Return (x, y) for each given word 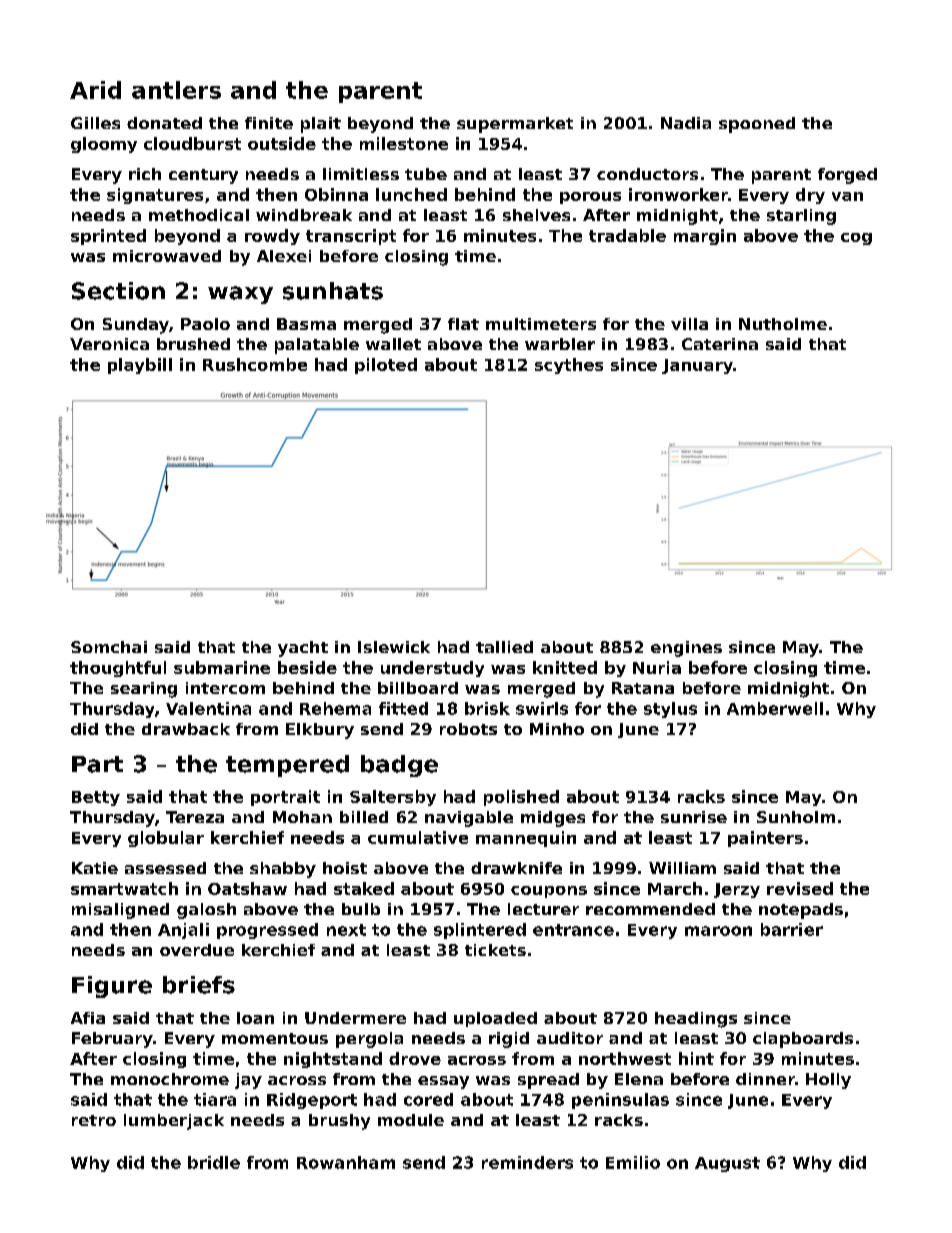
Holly (828, 1081)
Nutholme (783, 324)
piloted (386, 366)
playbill (140, 366)
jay (248, 1081)
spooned (757, 125)
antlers (176, 90)
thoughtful (118, 669)
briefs (199, 985)
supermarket (515, 125)
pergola (369, 1040)
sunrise (694, 817)
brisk (487, 708)
